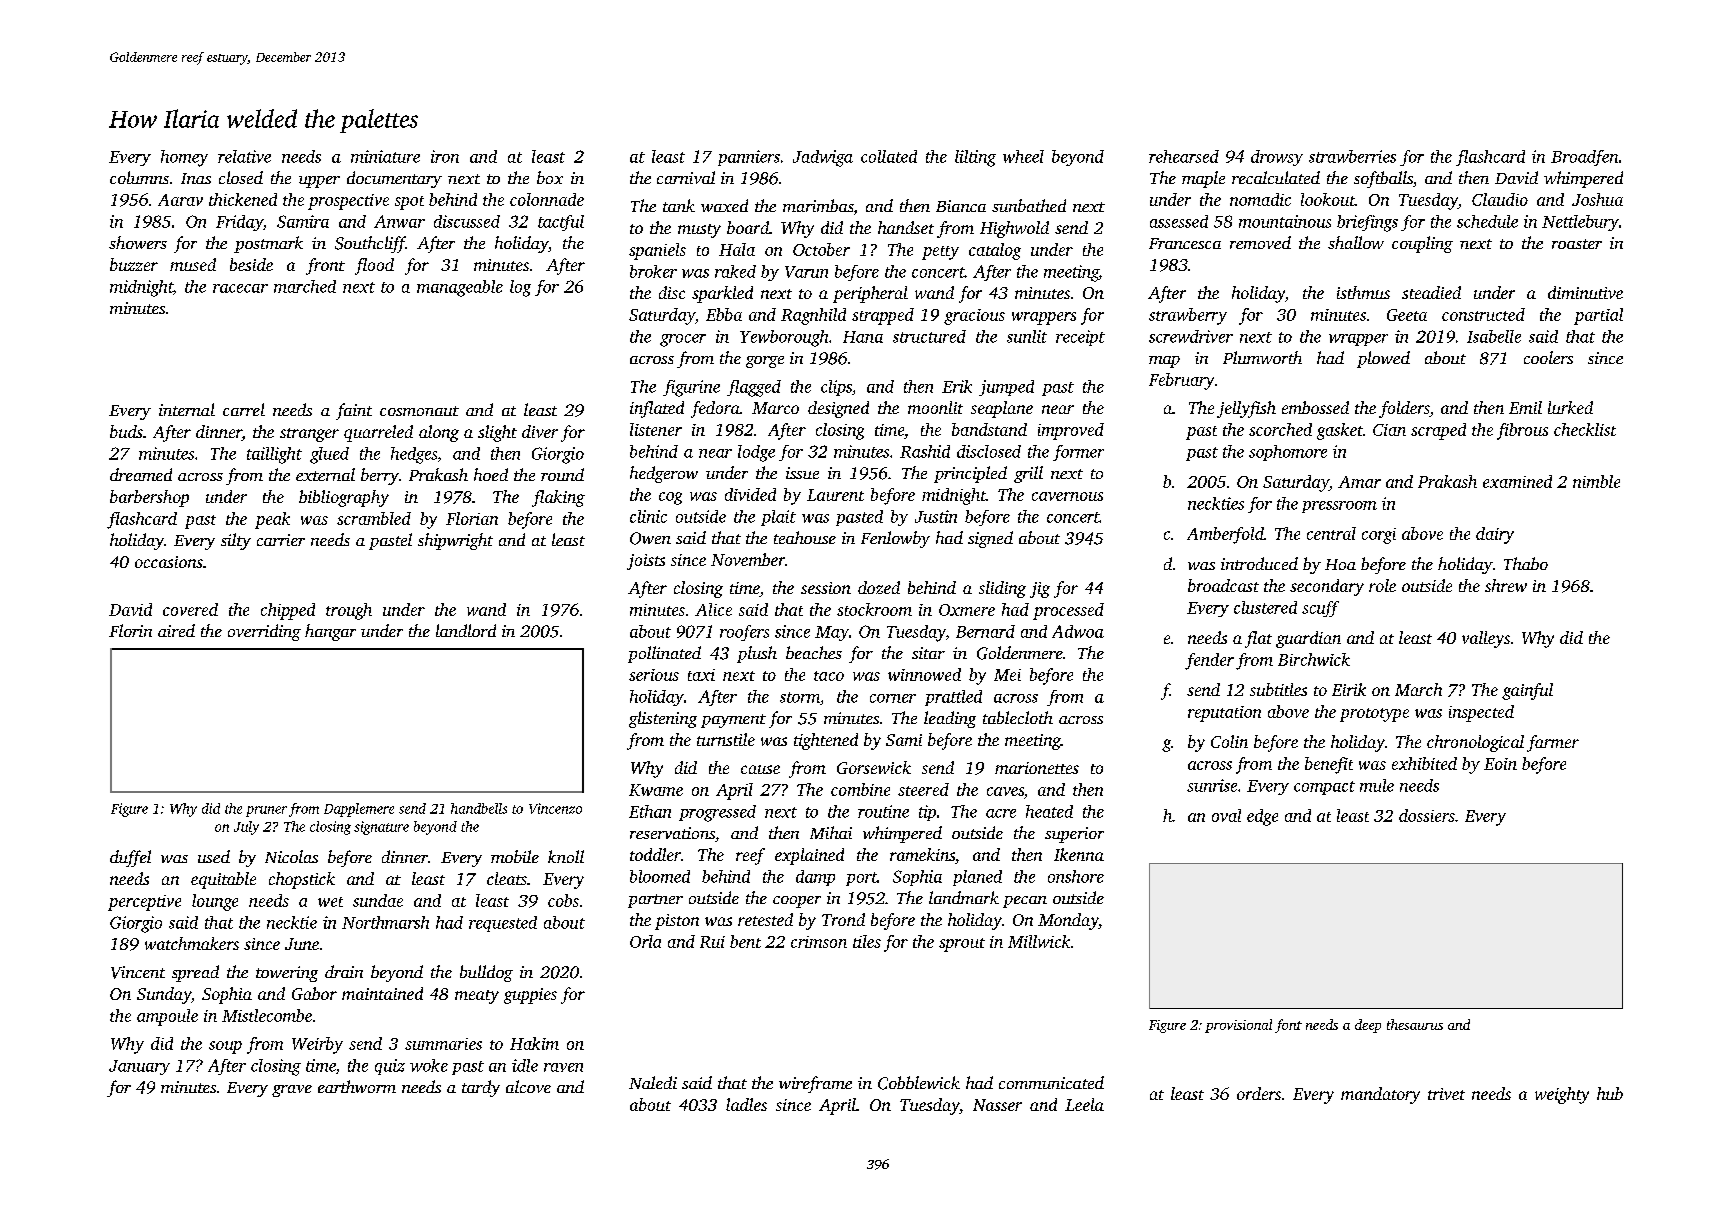  Describe the element at coordinates (192, 943) in the page. I see `watchmakers` at that location.
